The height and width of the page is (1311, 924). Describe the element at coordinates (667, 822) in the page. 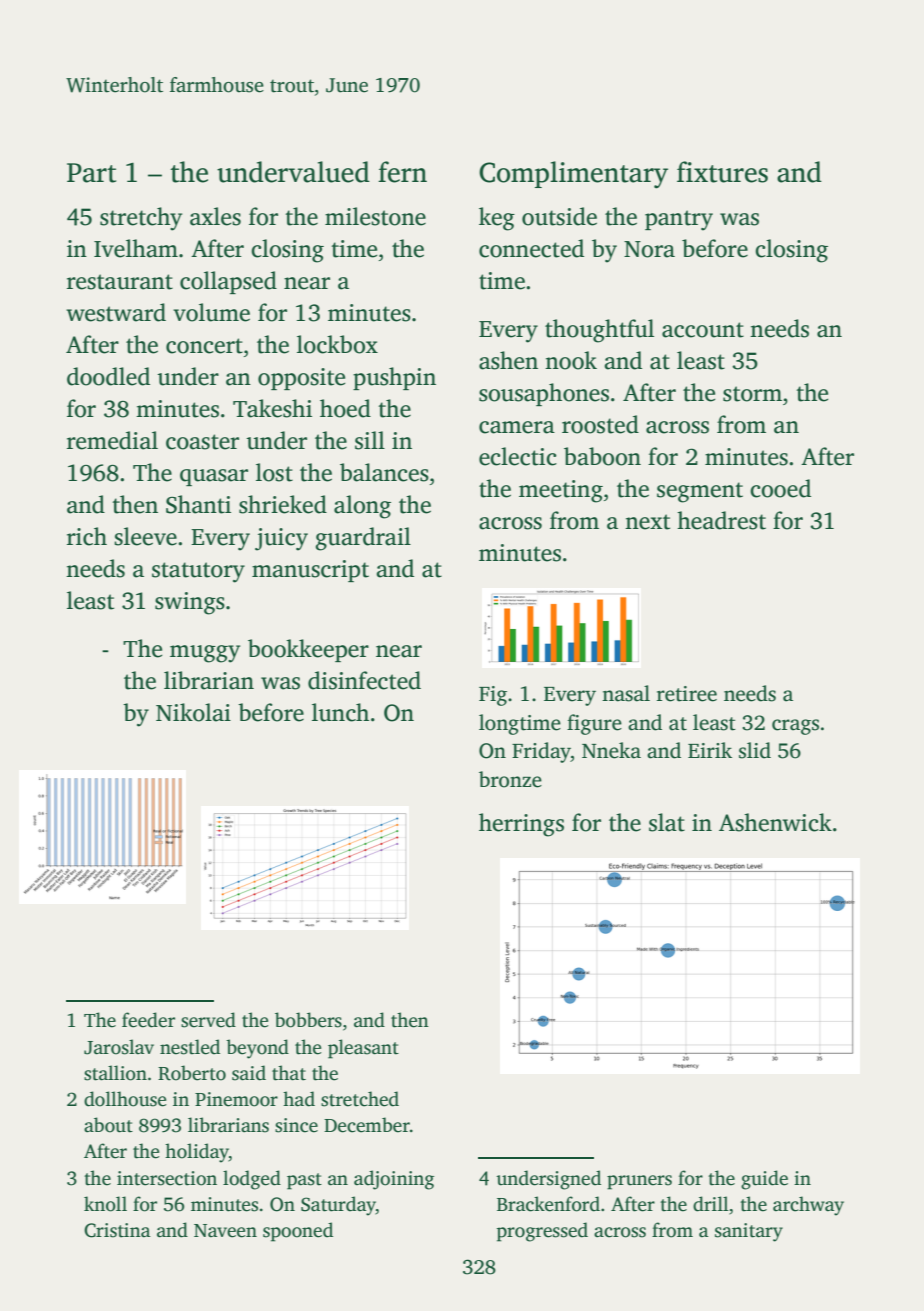

I see `slat` at that location.
